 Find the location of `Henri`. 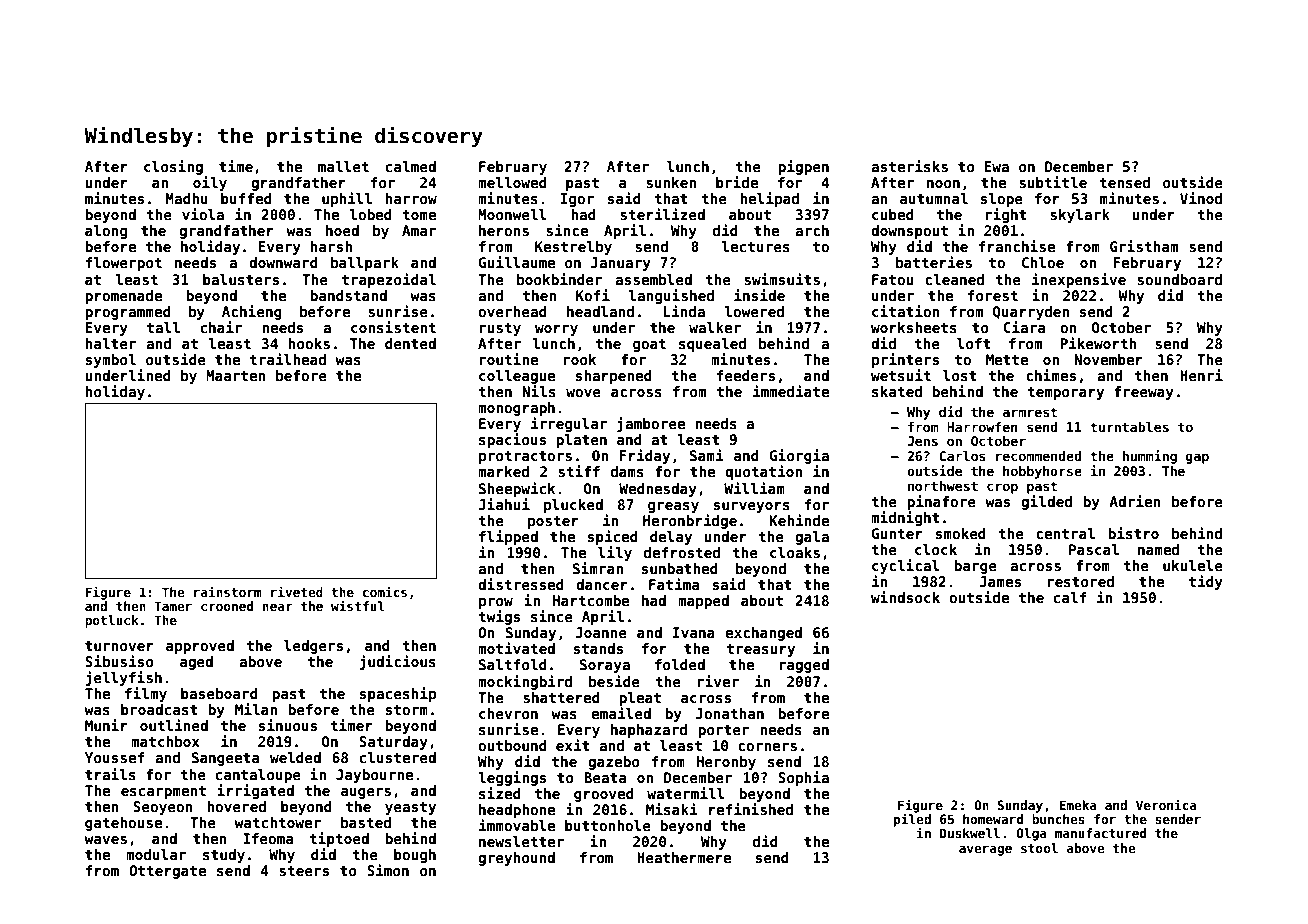

Henri is located at coordinates (1201, 375).
